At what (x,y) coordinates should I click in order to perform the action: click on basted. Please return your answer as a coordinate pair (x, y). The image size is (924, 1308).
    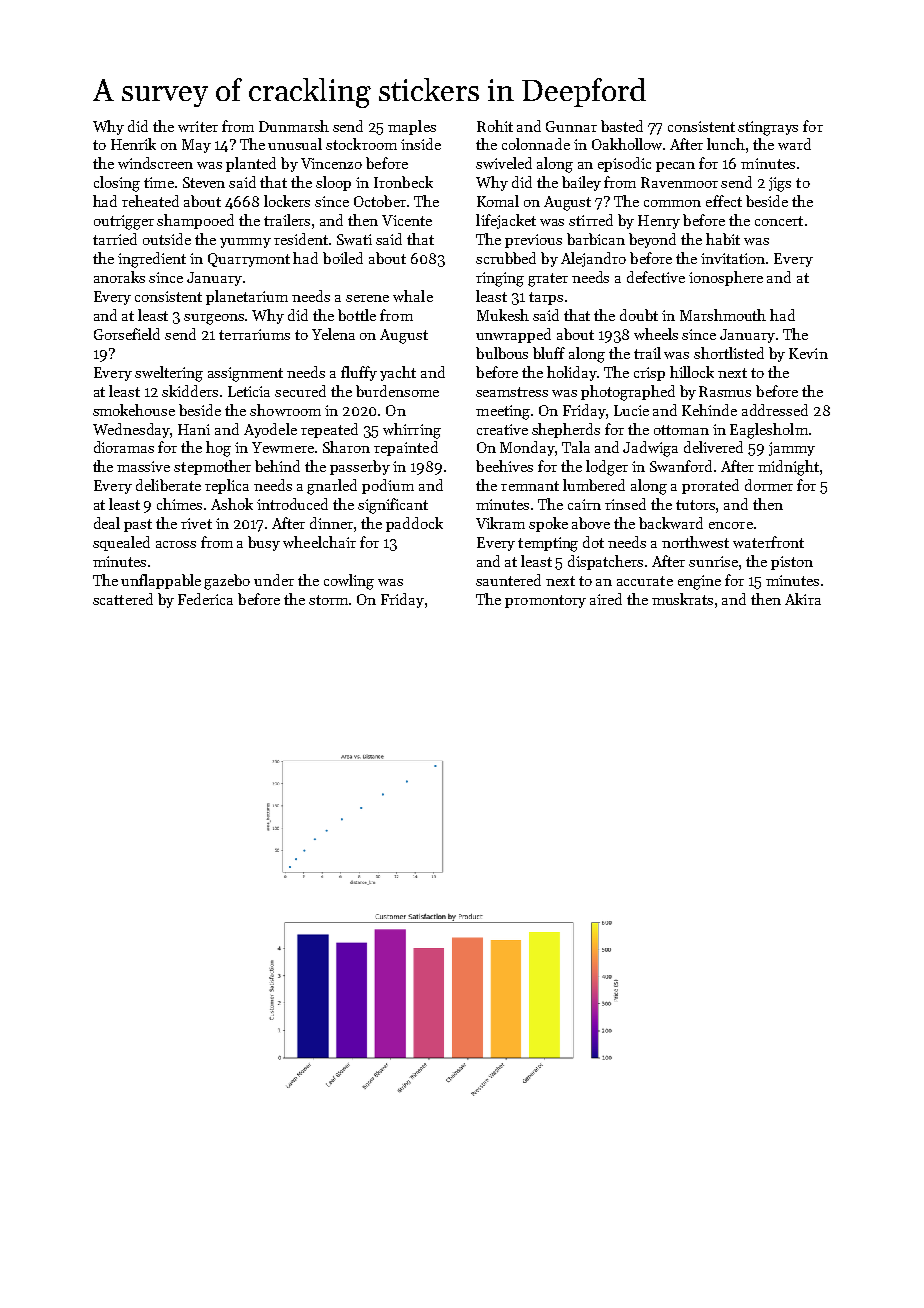
    Looking at the image, I should click on (622, 126).
